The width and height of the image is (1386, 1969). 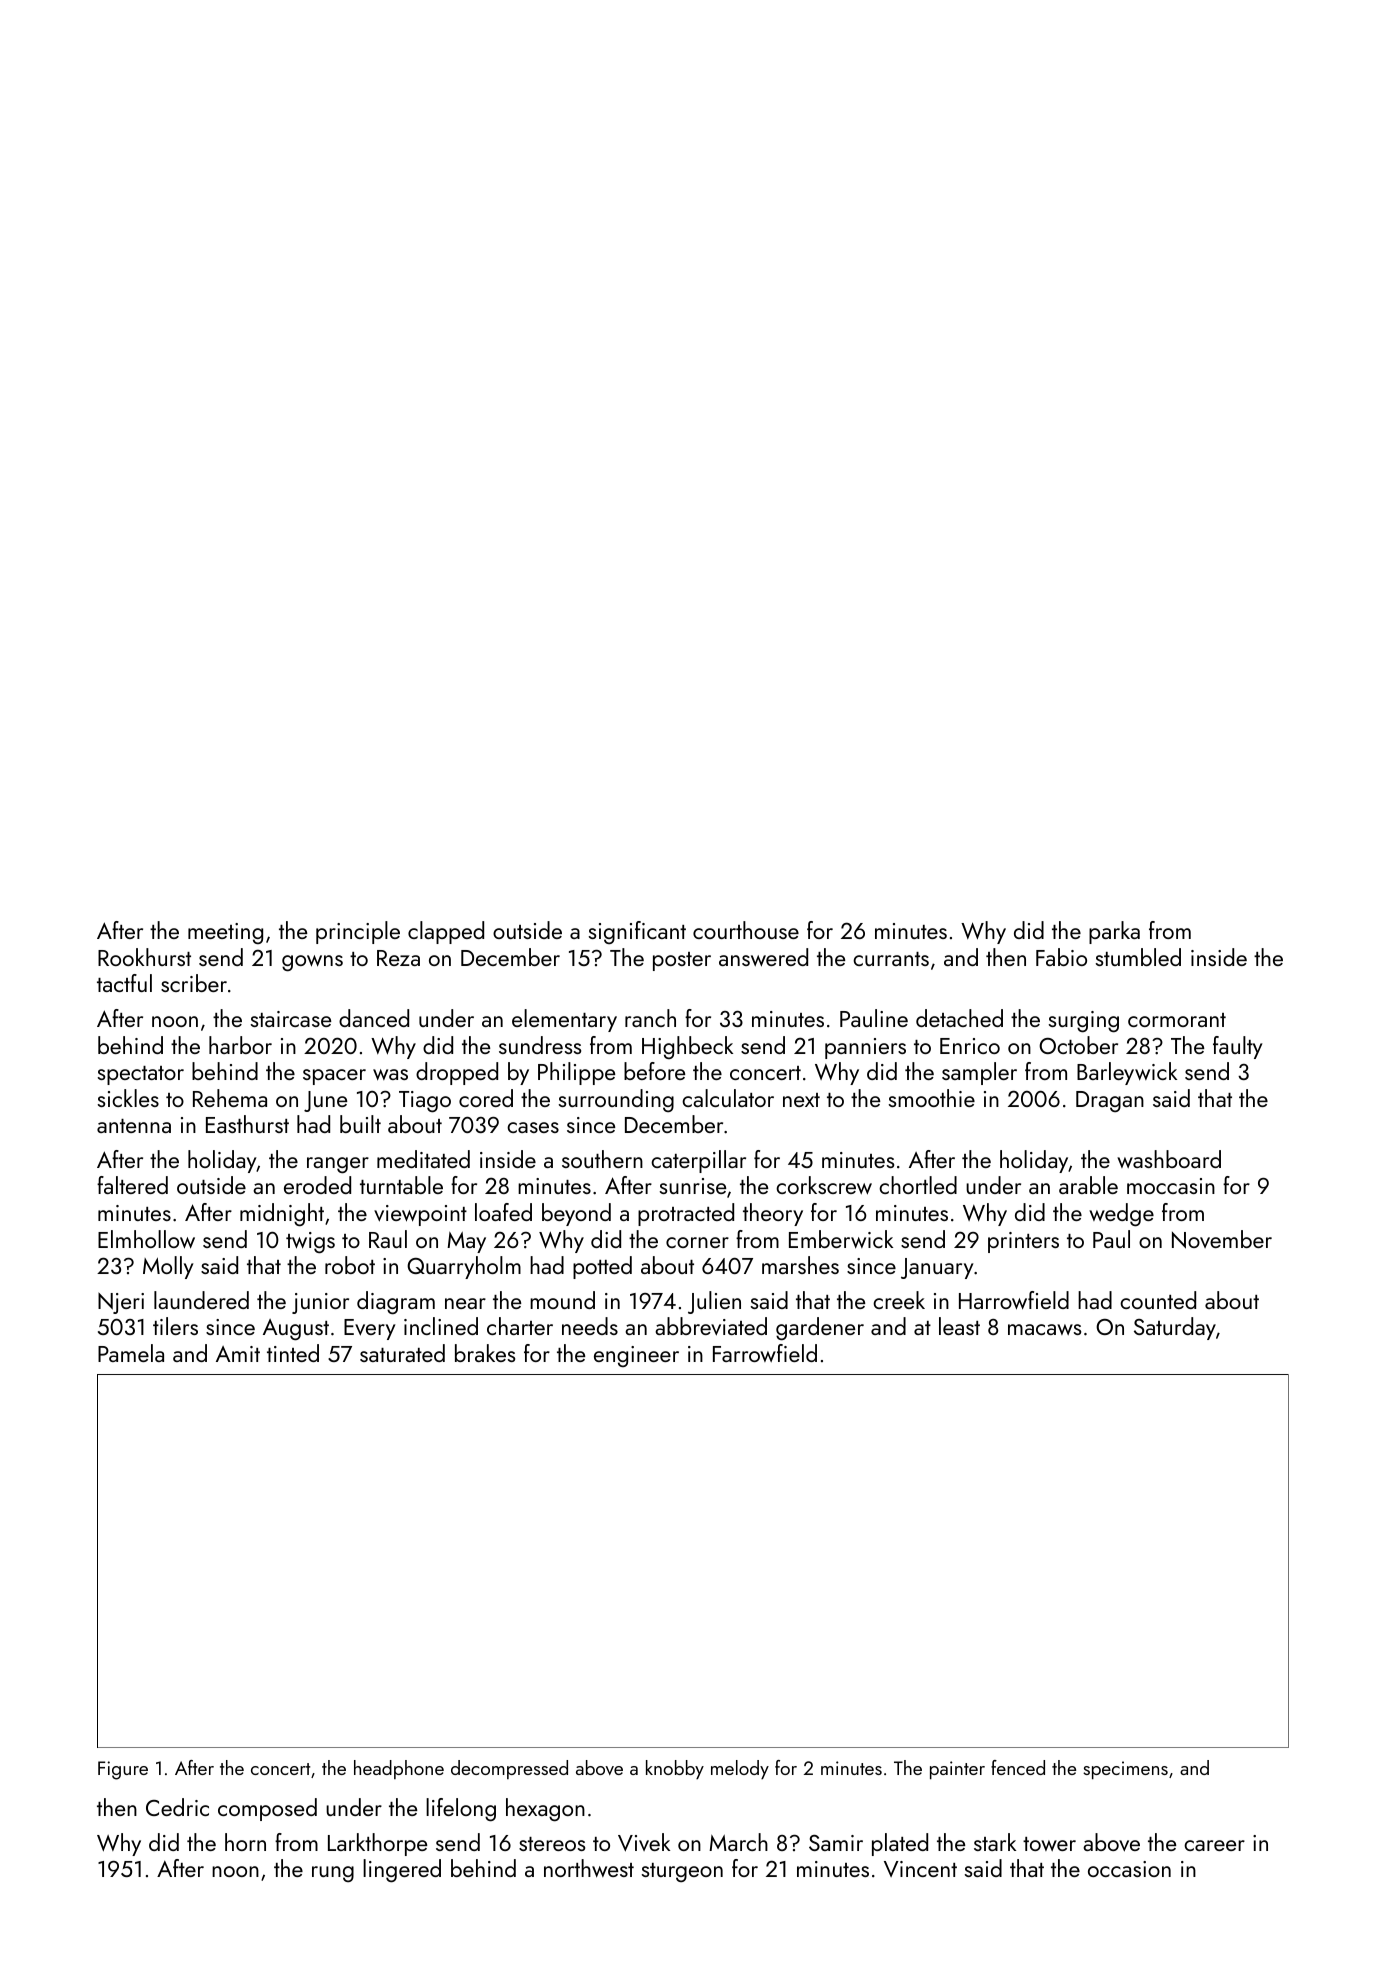 What do you see at coordinates (121, 1303) in the image?
I see `Njeri` at bounding box center [121, 1303].
